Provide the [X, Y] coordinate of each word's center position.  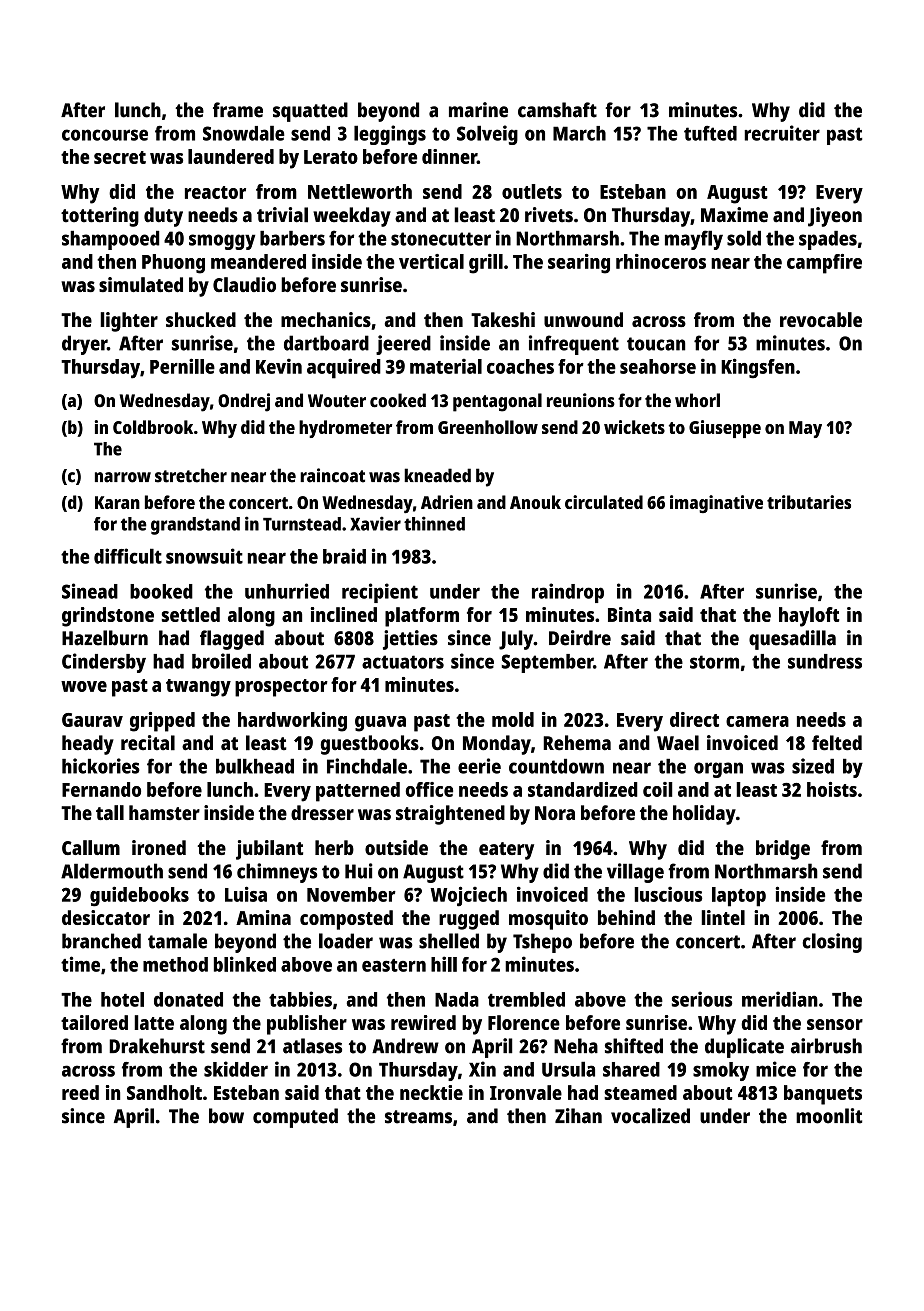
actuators [403, 662]
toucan [656, 344]
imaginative [716, 504]
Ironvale [526, 1092]
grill [486, 264]
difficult [128, 556]
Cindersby [104, 663]
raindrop [568, 593]
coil [658, 789]
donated [188, 999]
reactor [215, 192]
